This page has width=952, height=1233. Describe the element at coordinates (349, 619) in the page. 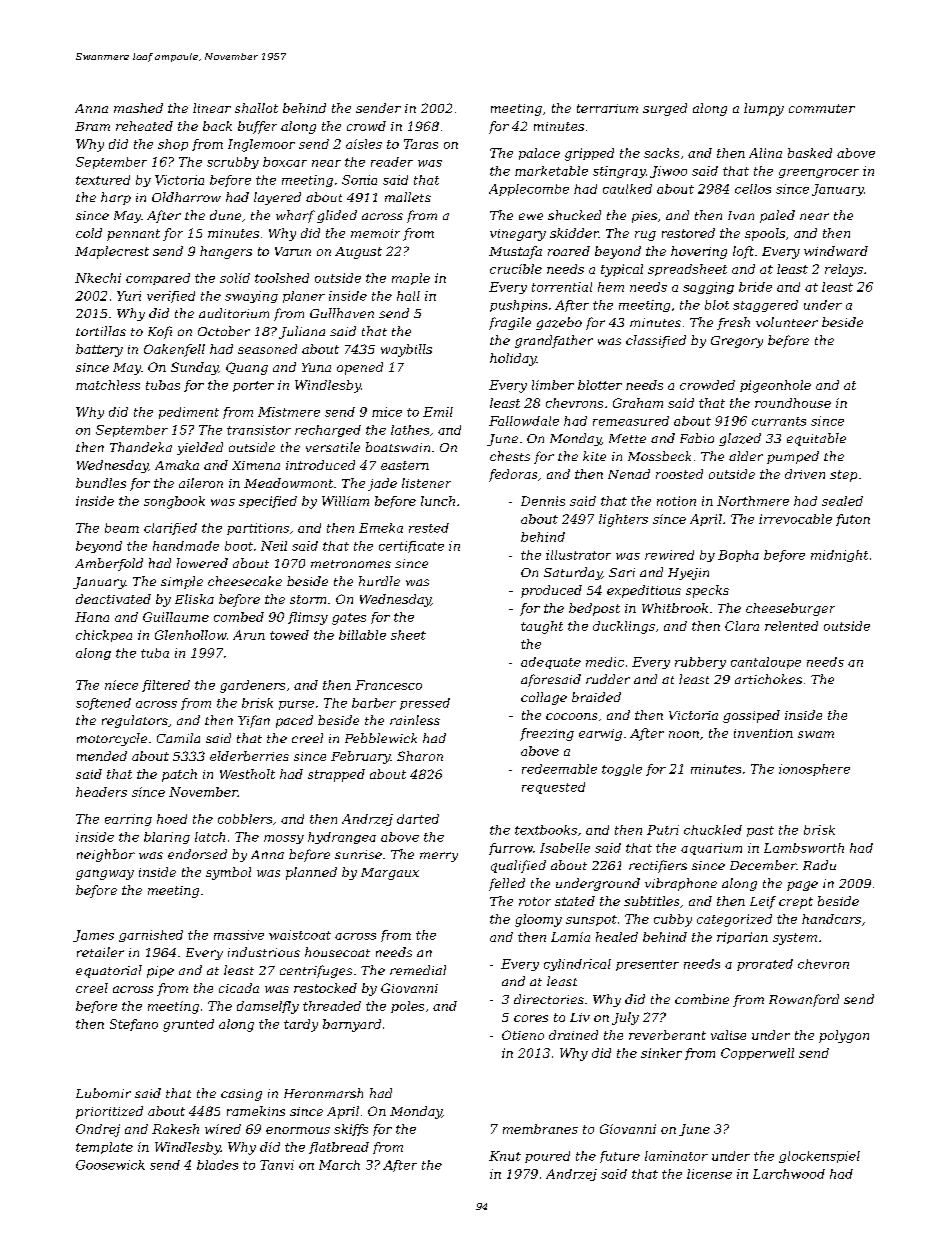

I see `gates` at that location.
